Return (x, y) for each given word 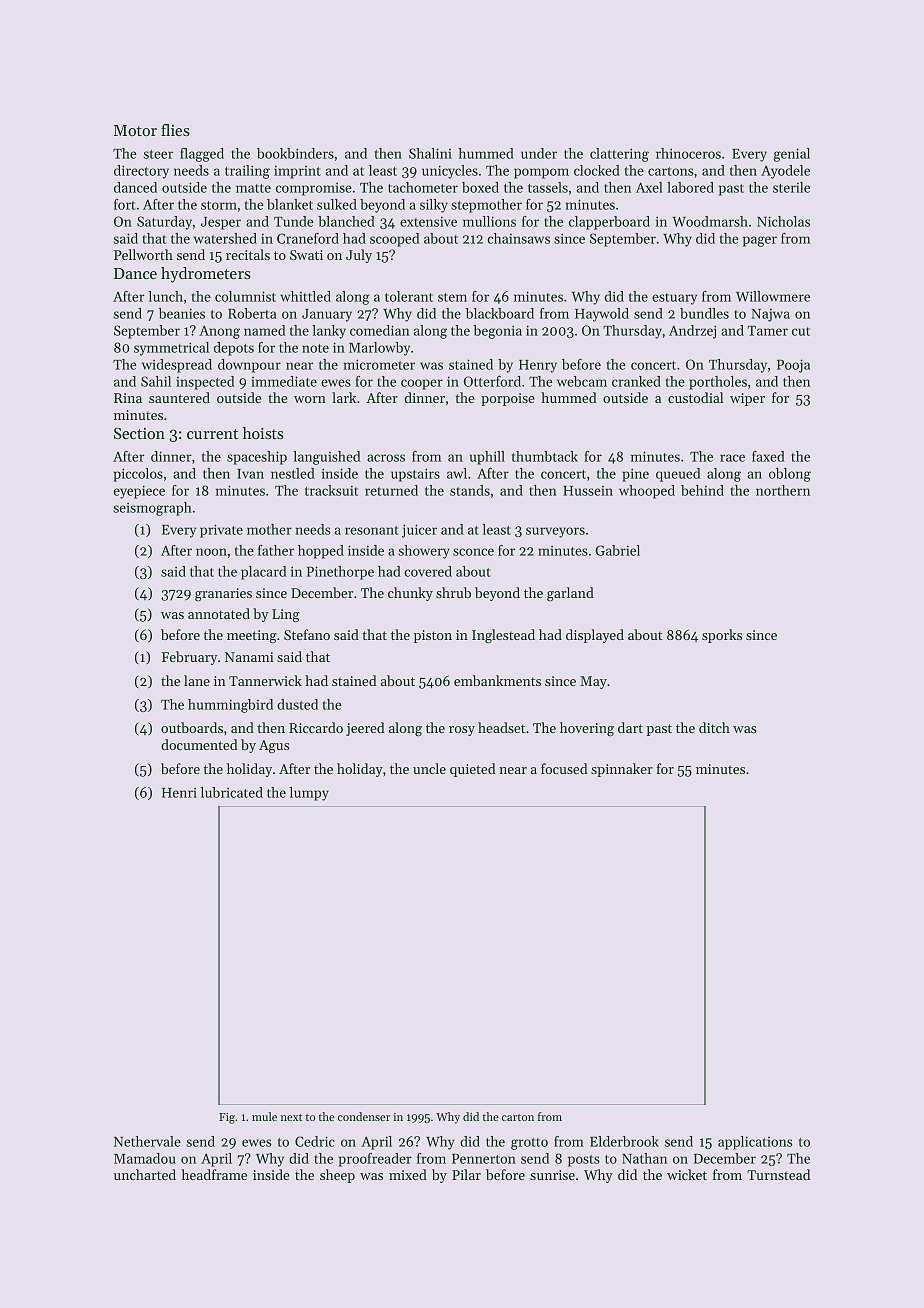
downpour (249, 366)
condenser (364, 1116)
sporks (722, 636)
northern (783, 490)
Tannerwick (265, 680)
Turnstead (778, 1174)
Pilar (466, 1174)
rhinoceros (688, 153)
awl (457, 473)
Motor (135, 130)
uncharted (145, 1174)
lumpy (309, 794)
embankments (497, 680)
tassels (548, 187)
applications (755, 1143)
